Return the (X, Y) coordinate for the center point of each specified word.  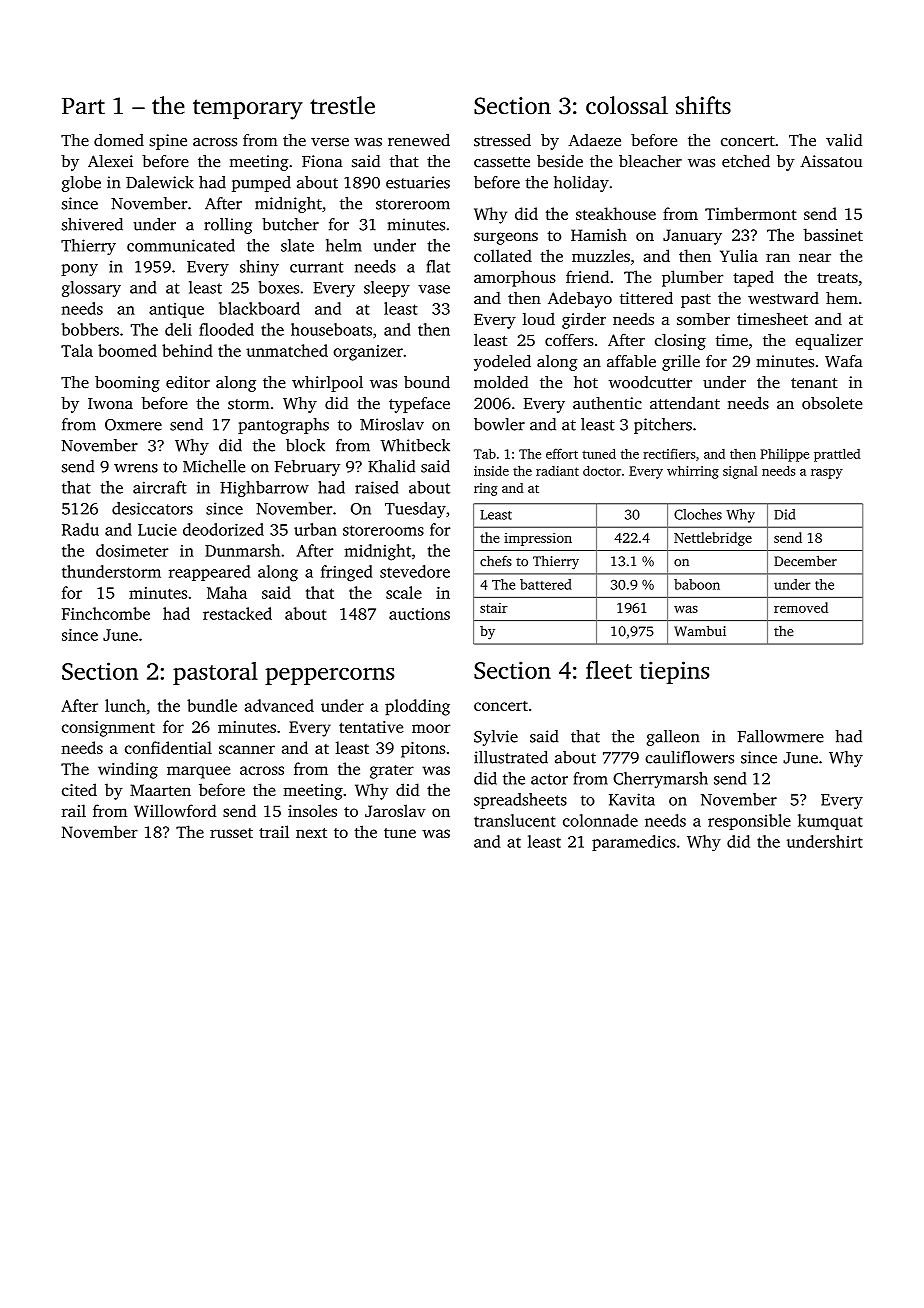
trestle (342, 105)
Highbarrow (264, 489)
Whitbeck (415, 445)
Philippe (784, 455)
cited (79, 789)
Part (83, 106)
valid (844, 140)
